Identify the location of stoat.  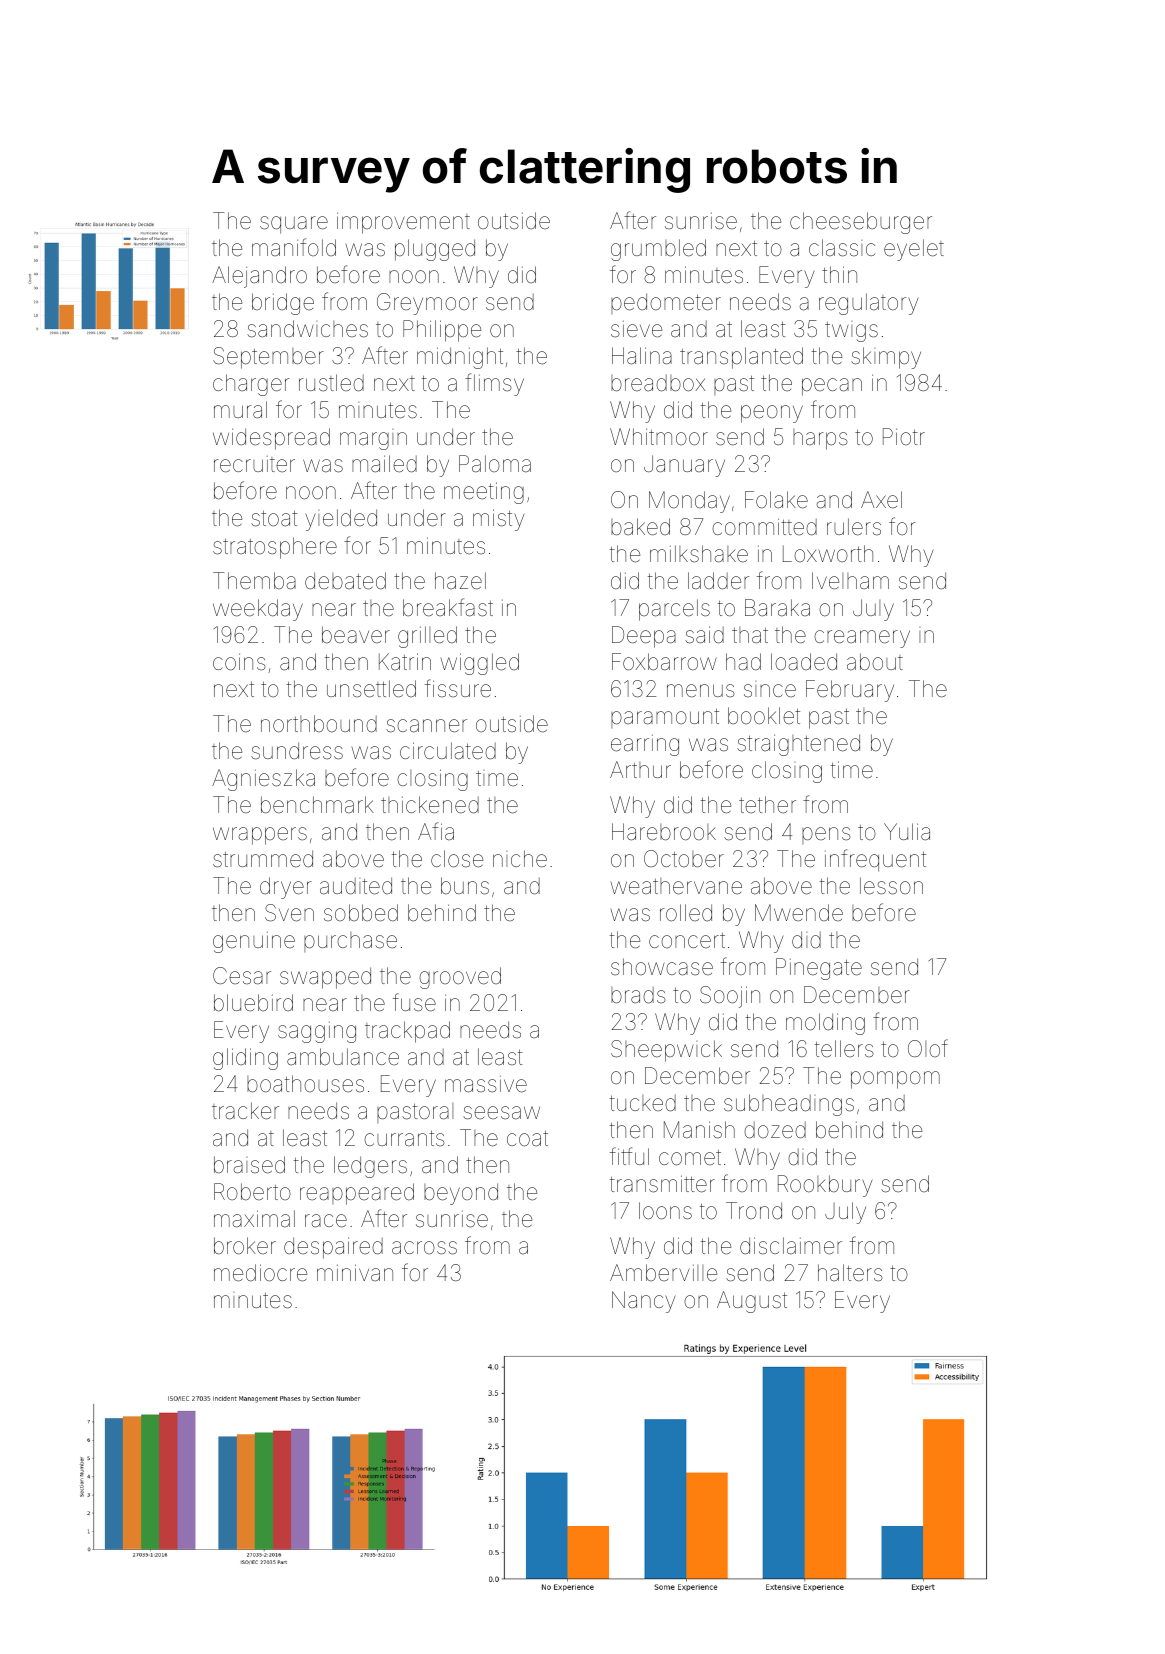
(274, 518).
